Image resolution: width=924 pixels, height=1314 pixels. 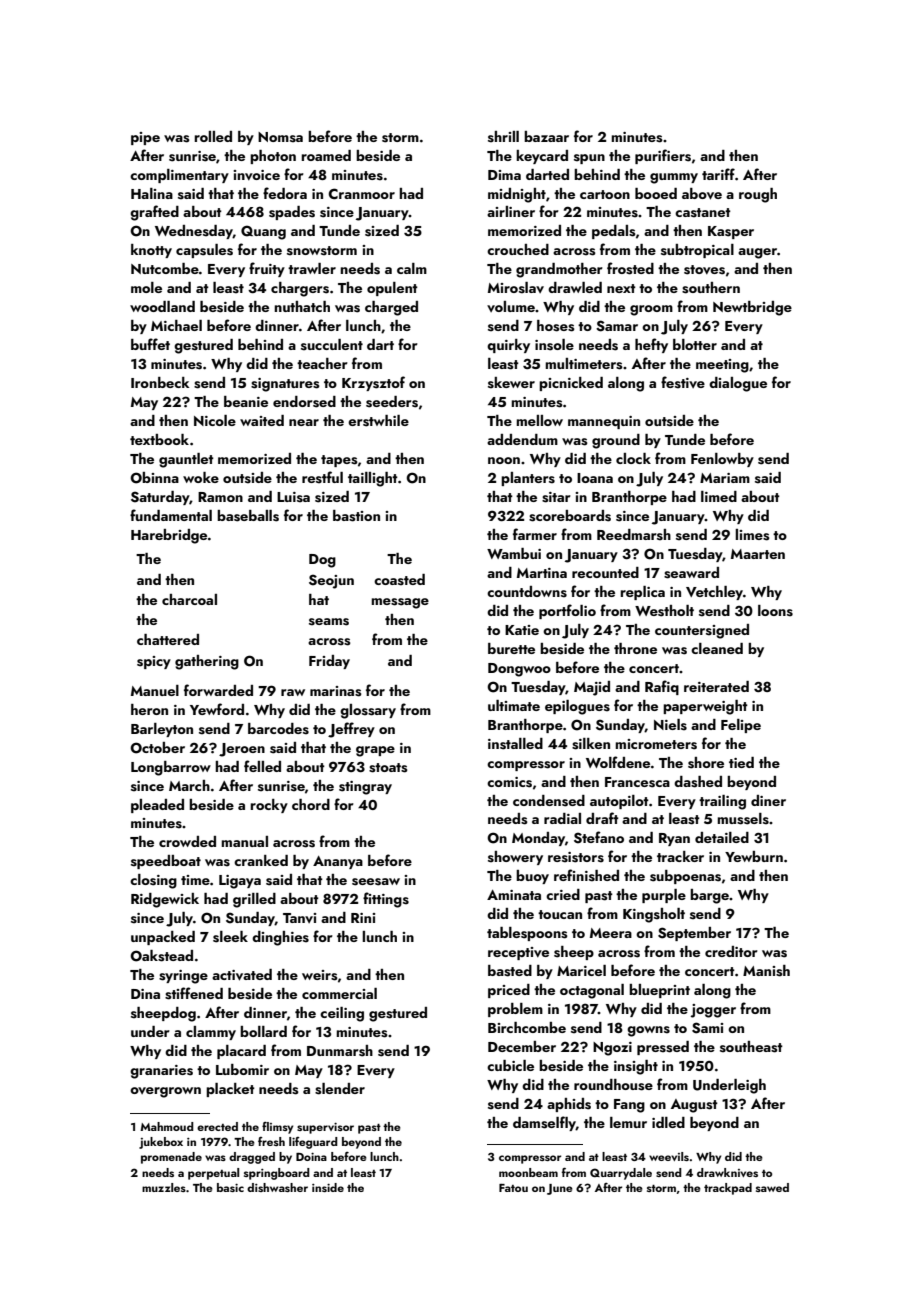 I want to click on Wambui, so click(x=514, y=553).
